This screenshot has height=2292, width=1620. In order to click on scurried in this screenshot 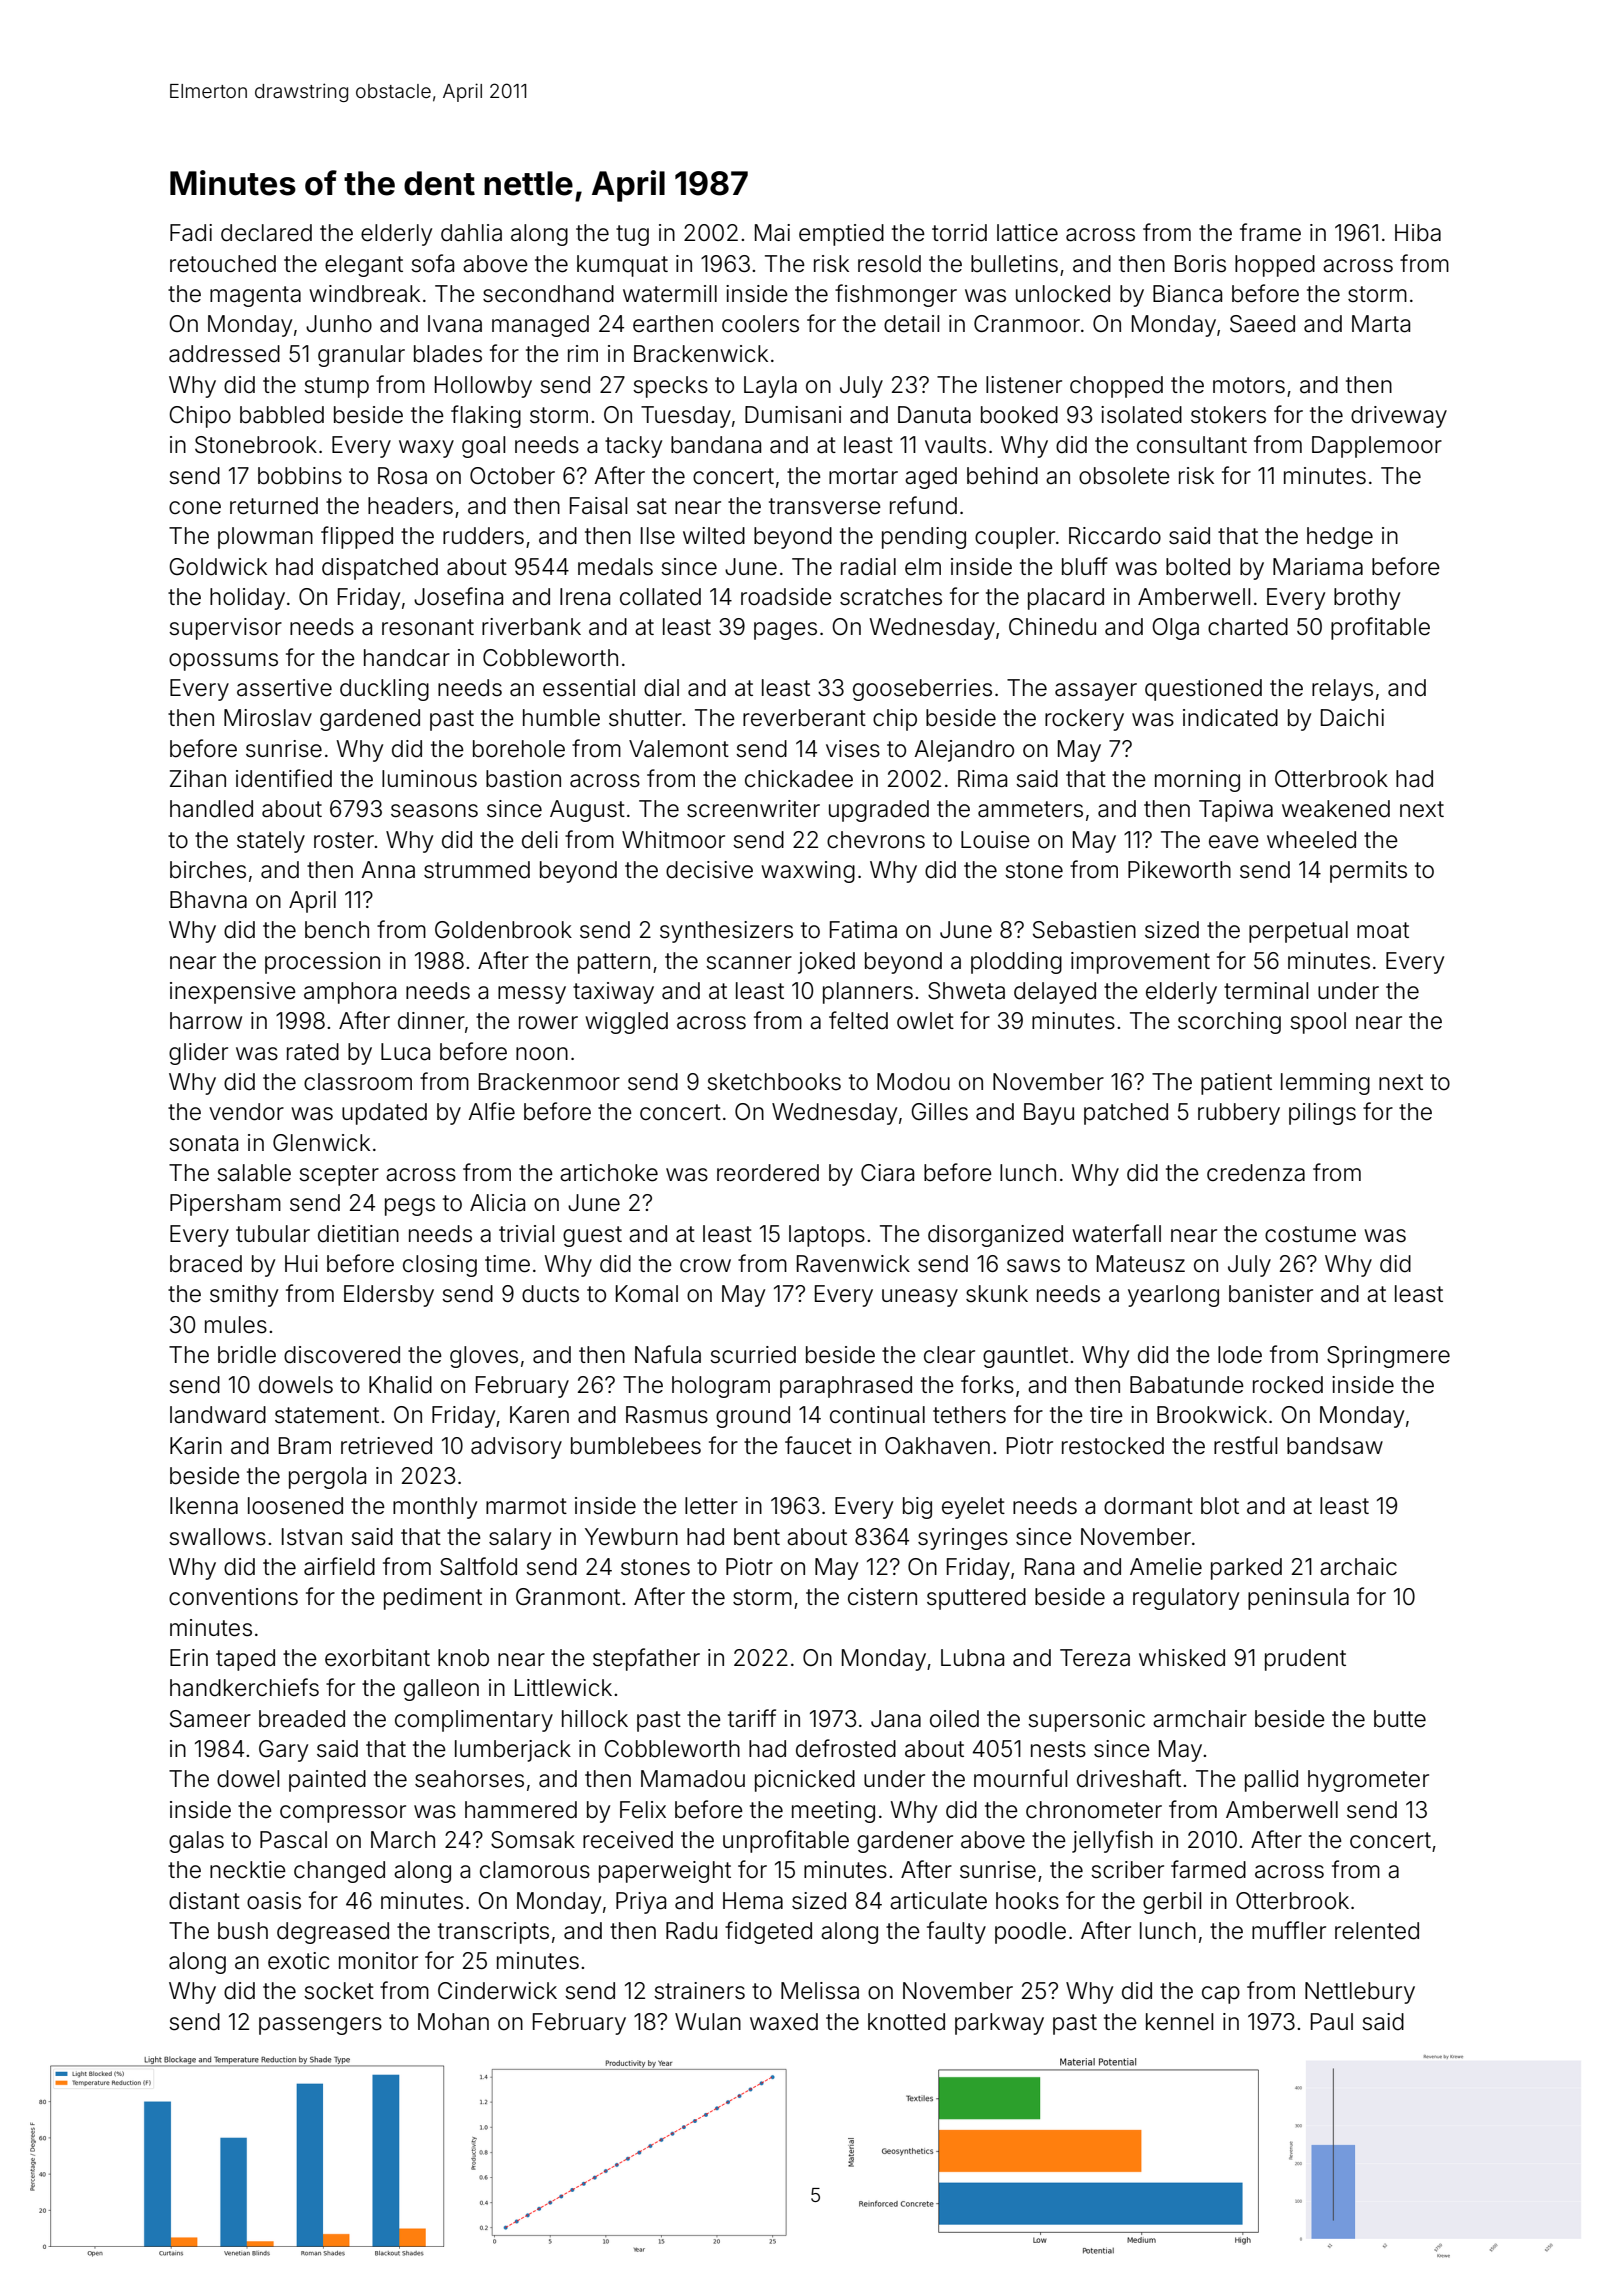, I will do `click(753, 1355)`.
